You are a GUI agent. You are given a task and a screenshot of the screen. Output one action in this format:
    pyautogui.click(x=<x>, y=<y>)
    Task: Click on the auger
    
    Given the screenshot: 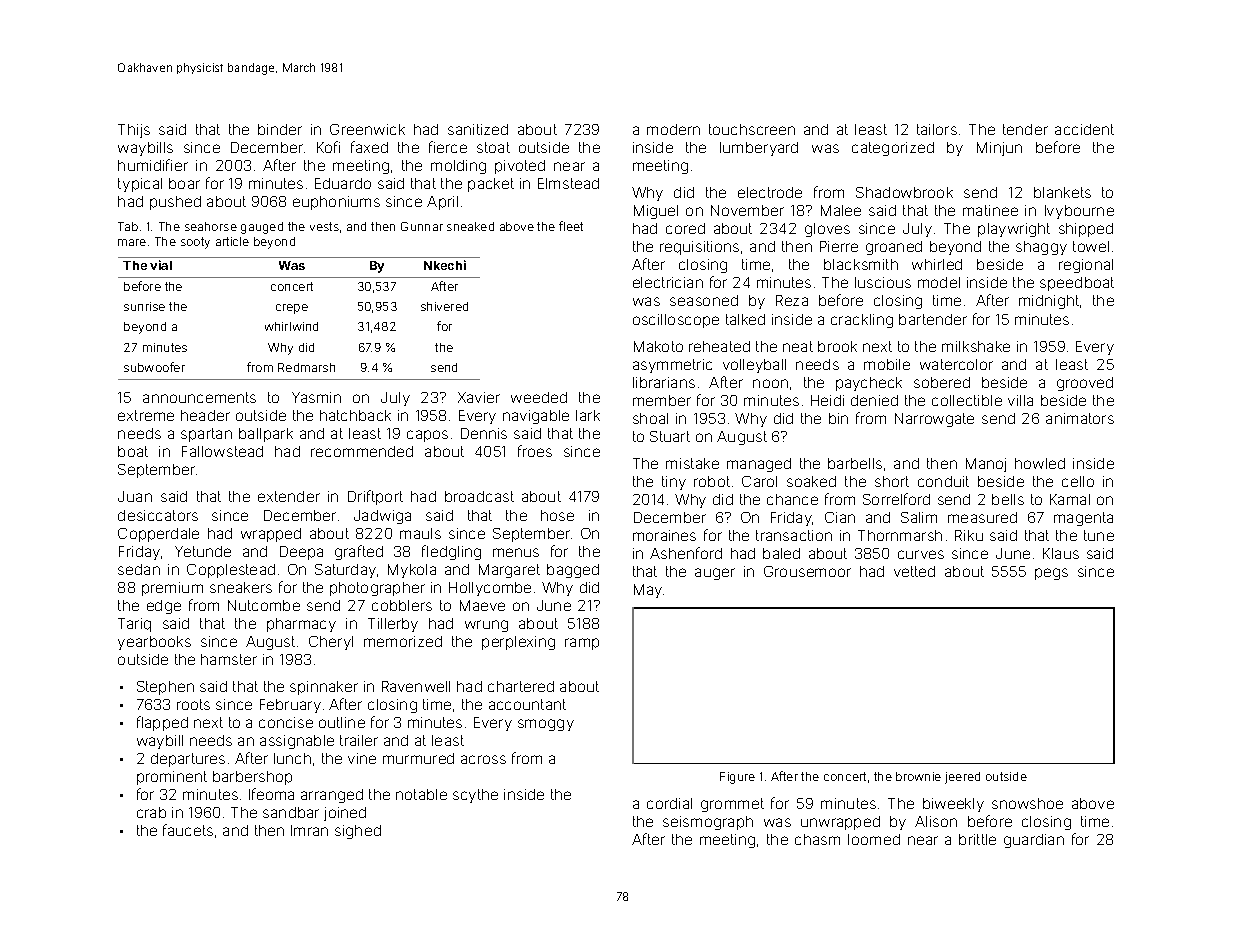 What is the action you would take?
    pyautogui.click(x=715, y=574)
